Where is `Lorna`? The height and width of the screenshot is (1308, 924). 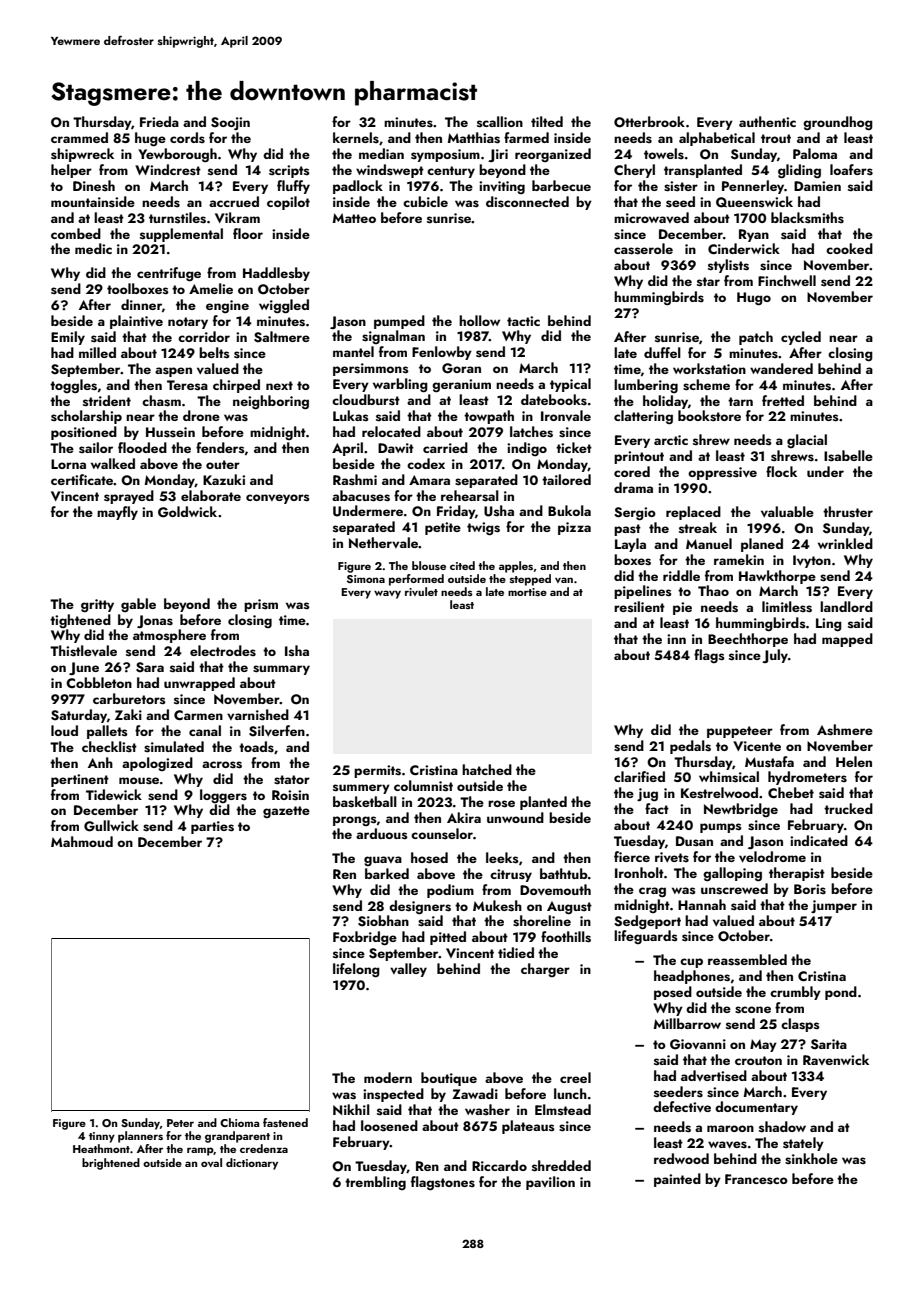
Lorna is located at coordinates (68, 464).
